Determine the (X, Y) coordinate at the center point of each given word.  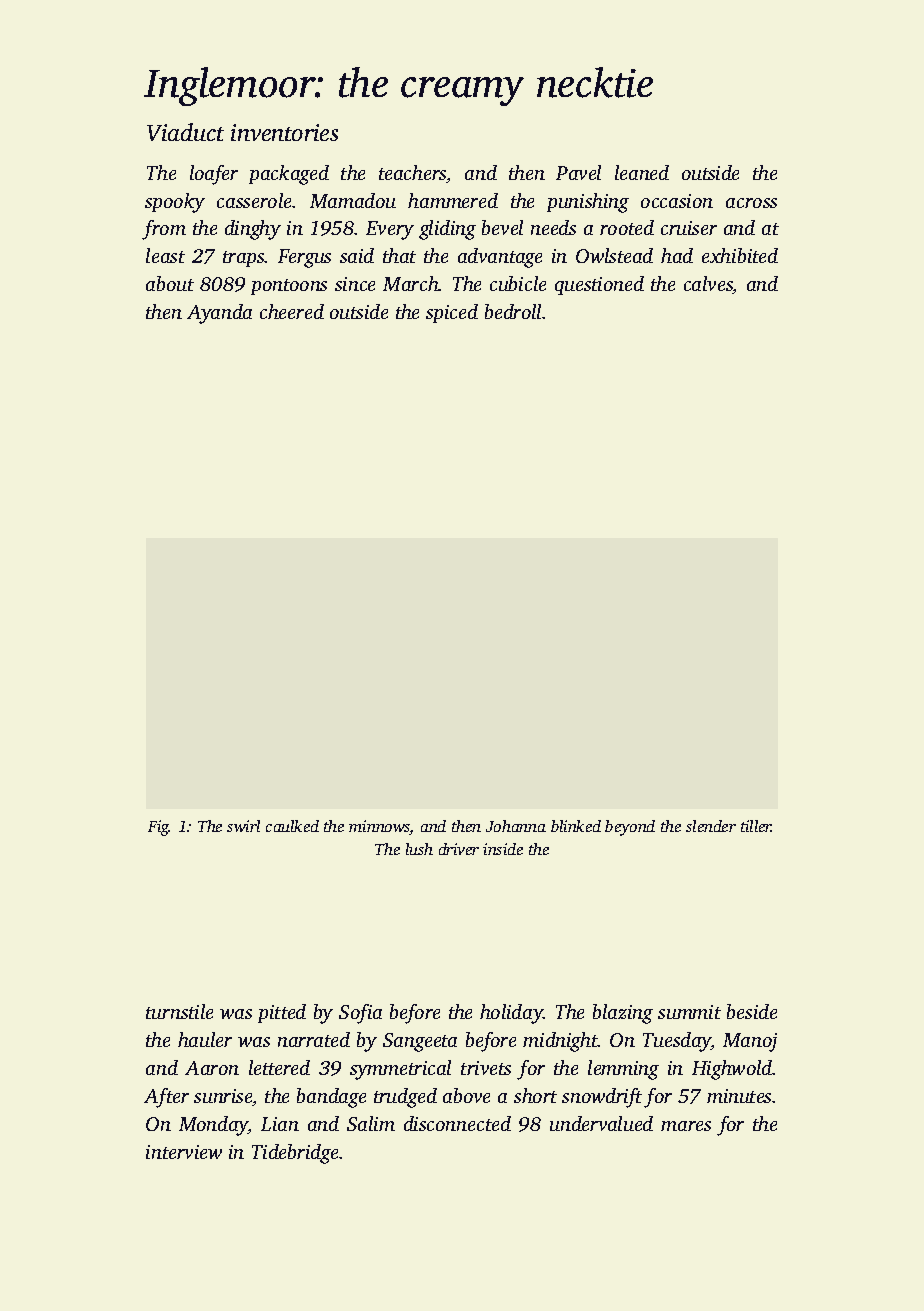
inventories (284, 132)
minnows (379, 827)
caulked (292, 826)
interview (184, 1152)
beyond (630, 828)
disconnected (457, 1123)
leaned (642, 172)
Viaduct (185, 132)
